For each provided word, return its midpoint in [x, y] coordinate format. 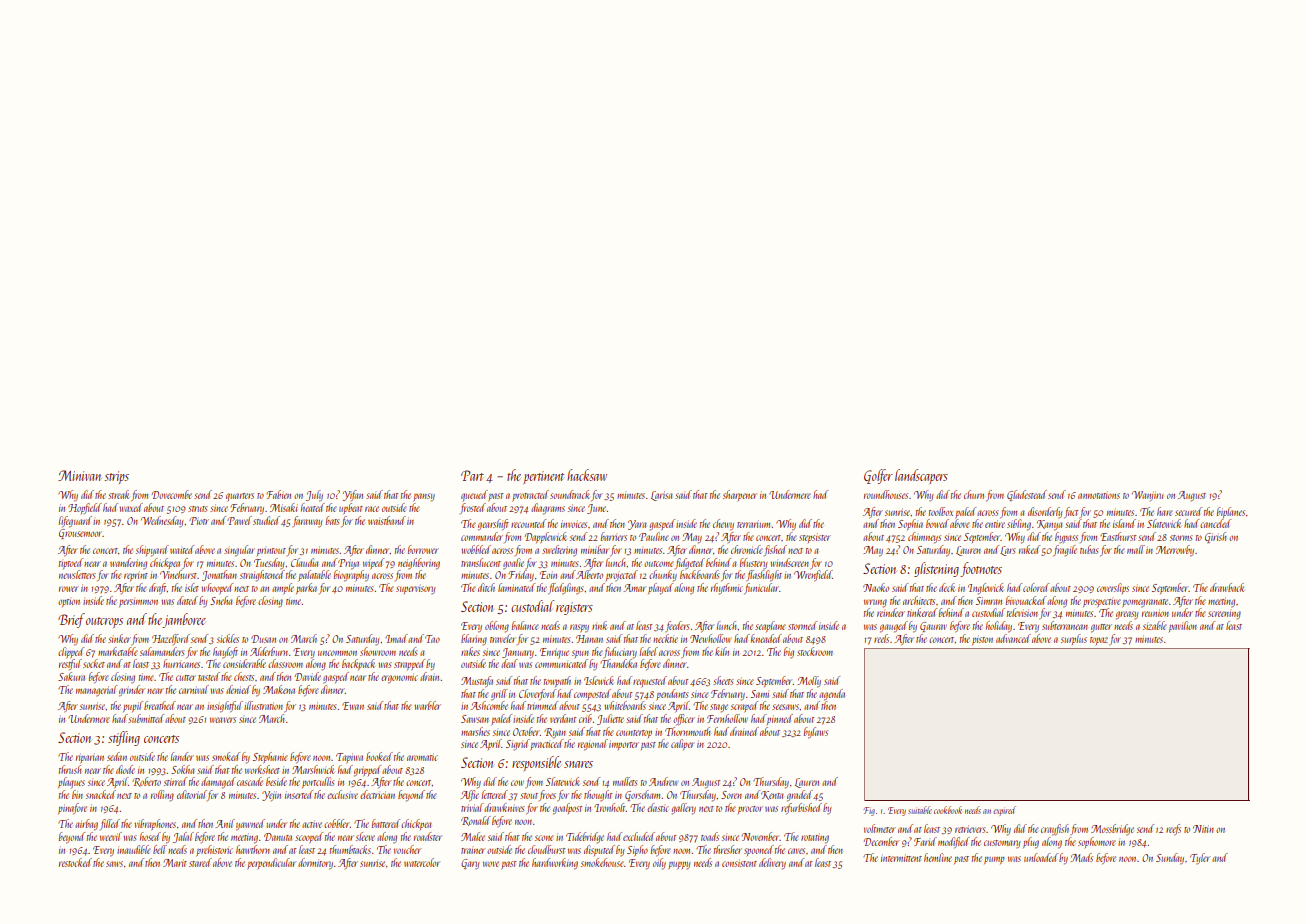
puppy [679, 865]
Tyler [1200, 858]
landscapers [921, 476]
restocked [75, 862]
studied [266, 520]
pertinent [543, 477]
